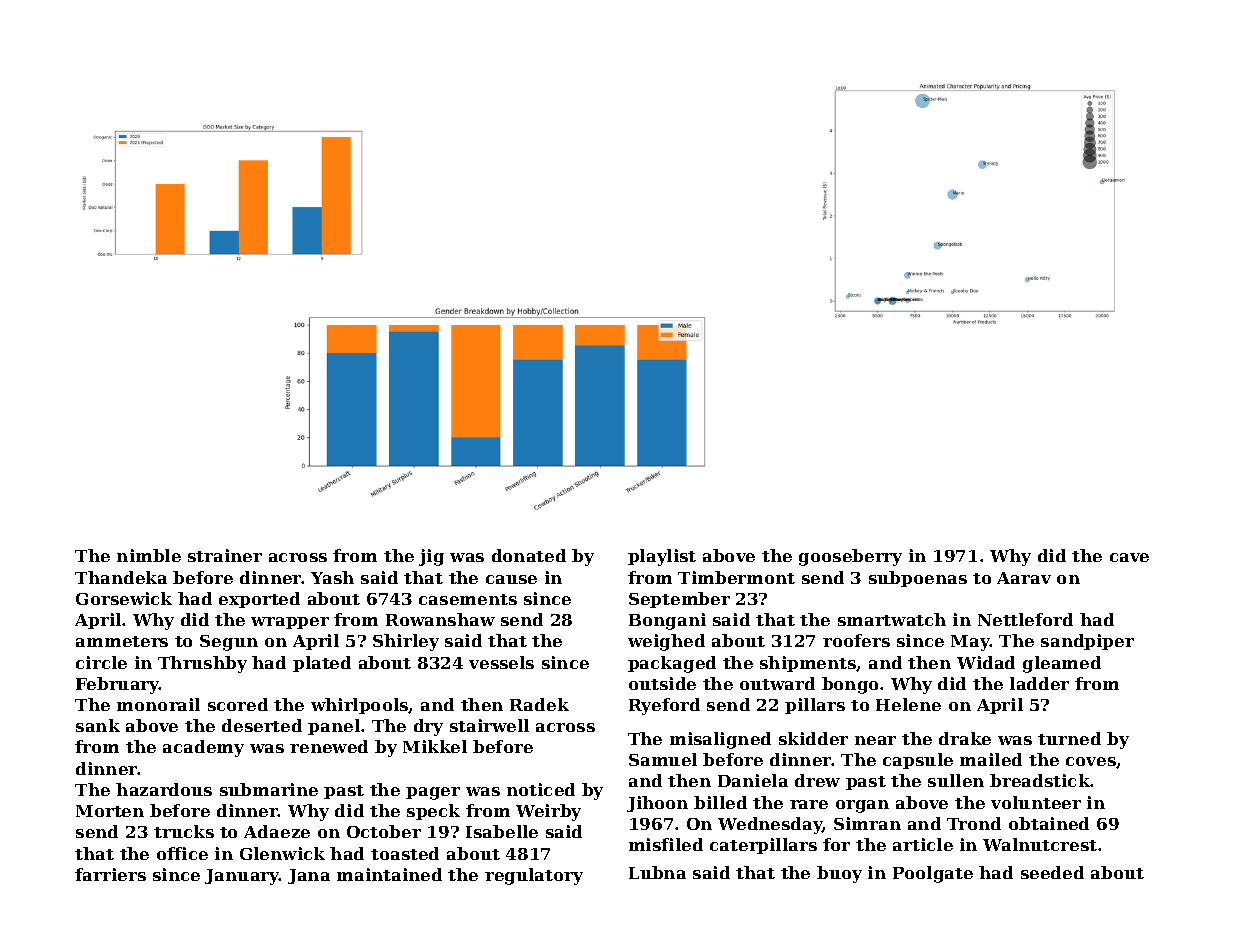 The height and width of the screenshot is (952, 1233). Describe the element at coordinates (548, 812) in the screenshot. I see `Weirby` at that location.
